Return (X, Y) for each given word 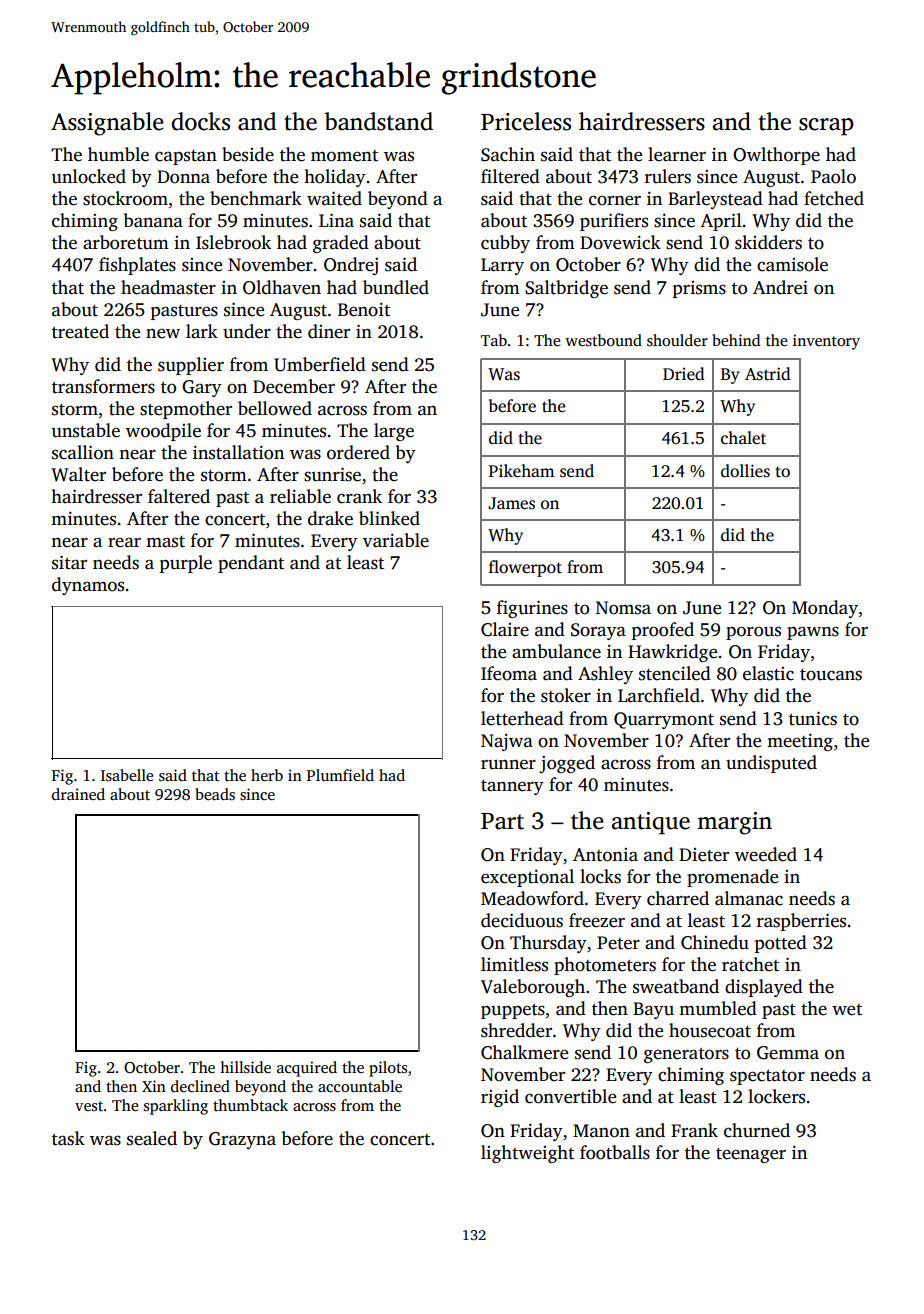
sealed (152, 1138)
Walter (78, 474)
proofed (663, 631)
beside (248, 154)
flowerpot (525, 568)
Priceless (526, 121)
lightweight (527, 1154)
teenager (751, 1155)
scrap (826, 127)
